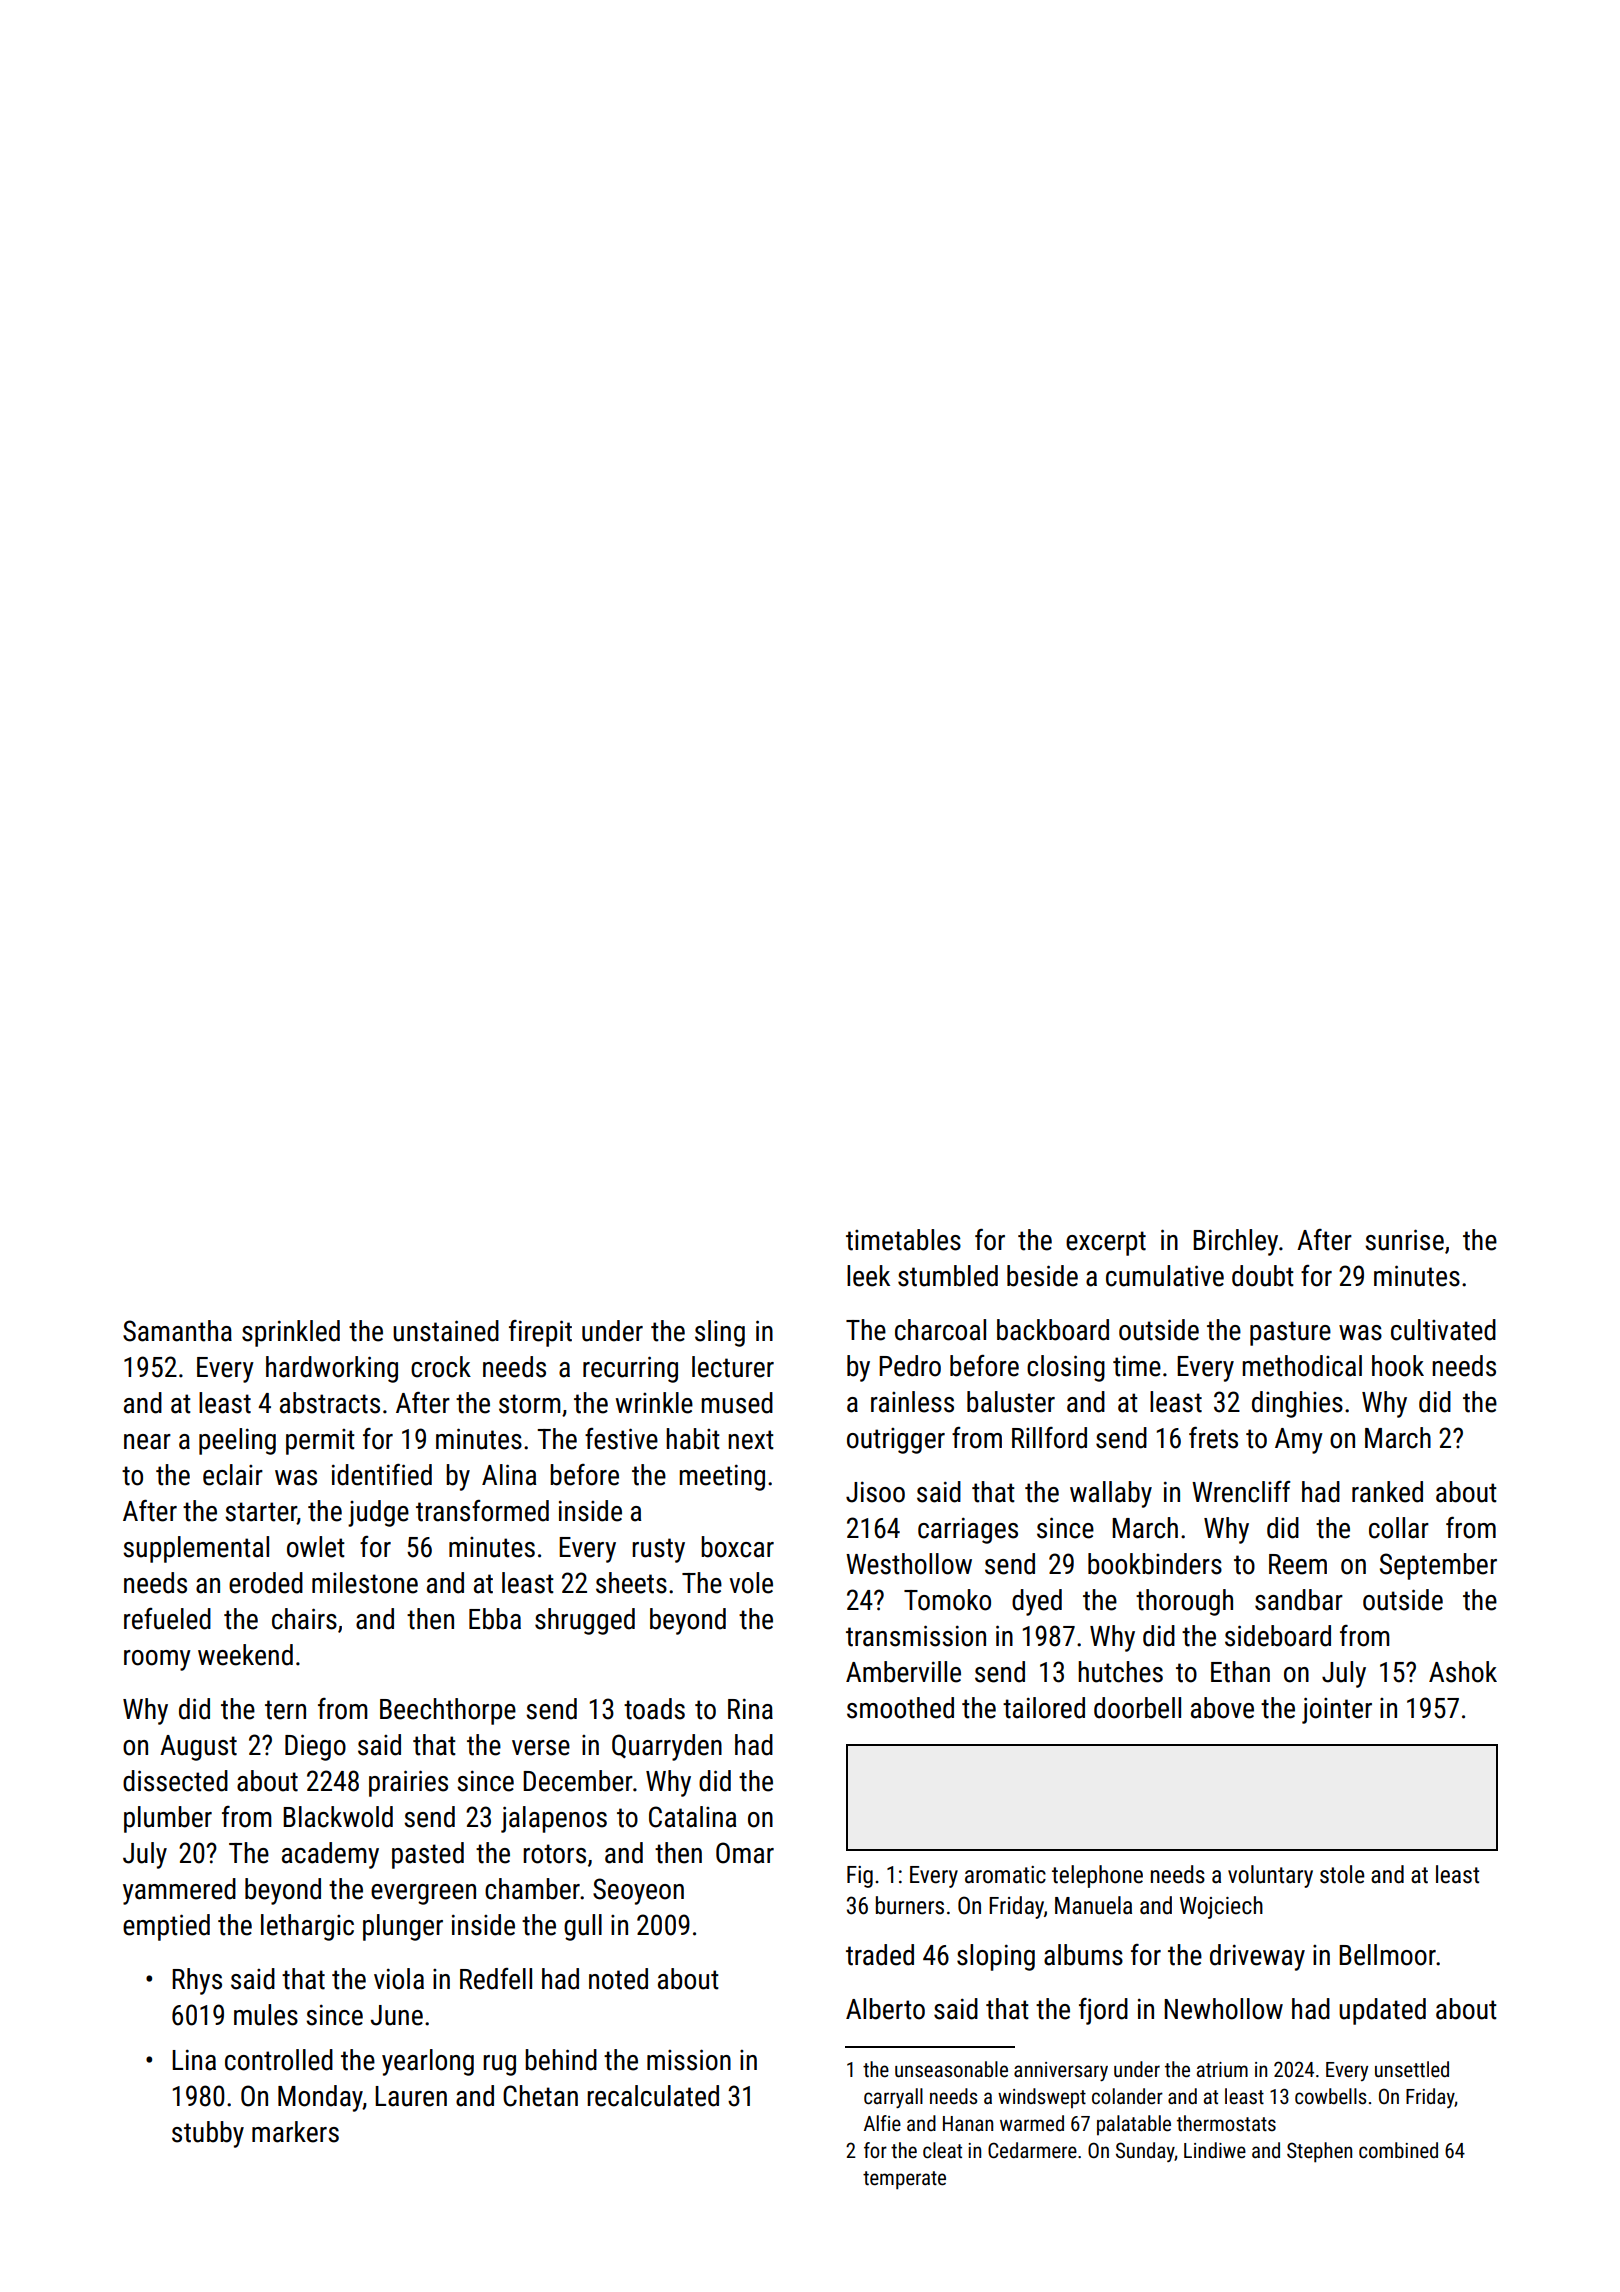 The width and height of the screenshot is (1620, 2292). I want to click on sunrise, so click(1404, 1240).
